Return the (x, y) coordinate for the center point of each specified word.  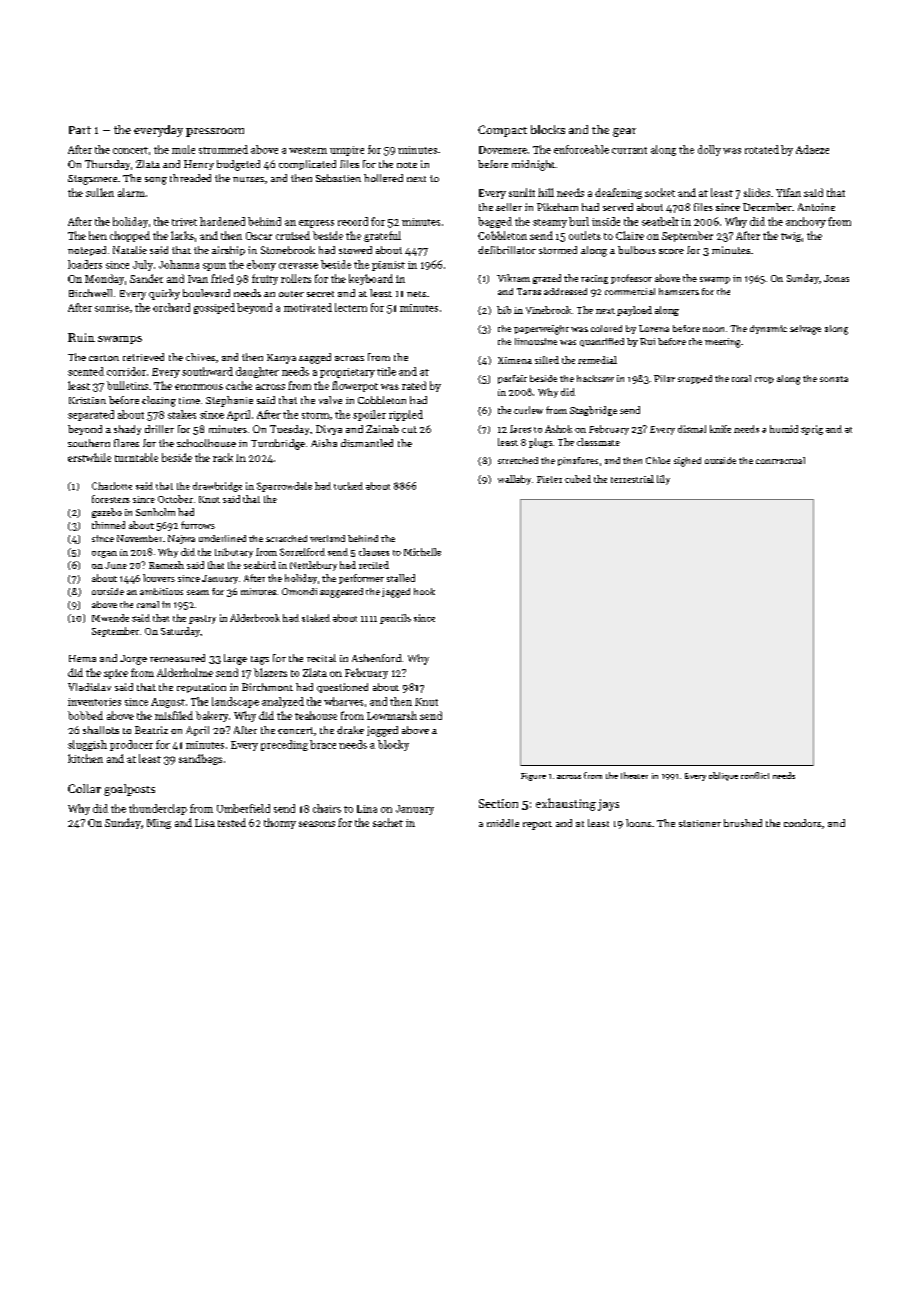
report (537, 825)
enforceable (581, 149)
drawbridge (217, 487)
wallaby (514, 480)
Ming (159, 824)
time (189, 400)
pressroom (215, 132)
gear (624, 132)
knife (720, 429)
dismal (692, 429)
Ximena (515, 360)
